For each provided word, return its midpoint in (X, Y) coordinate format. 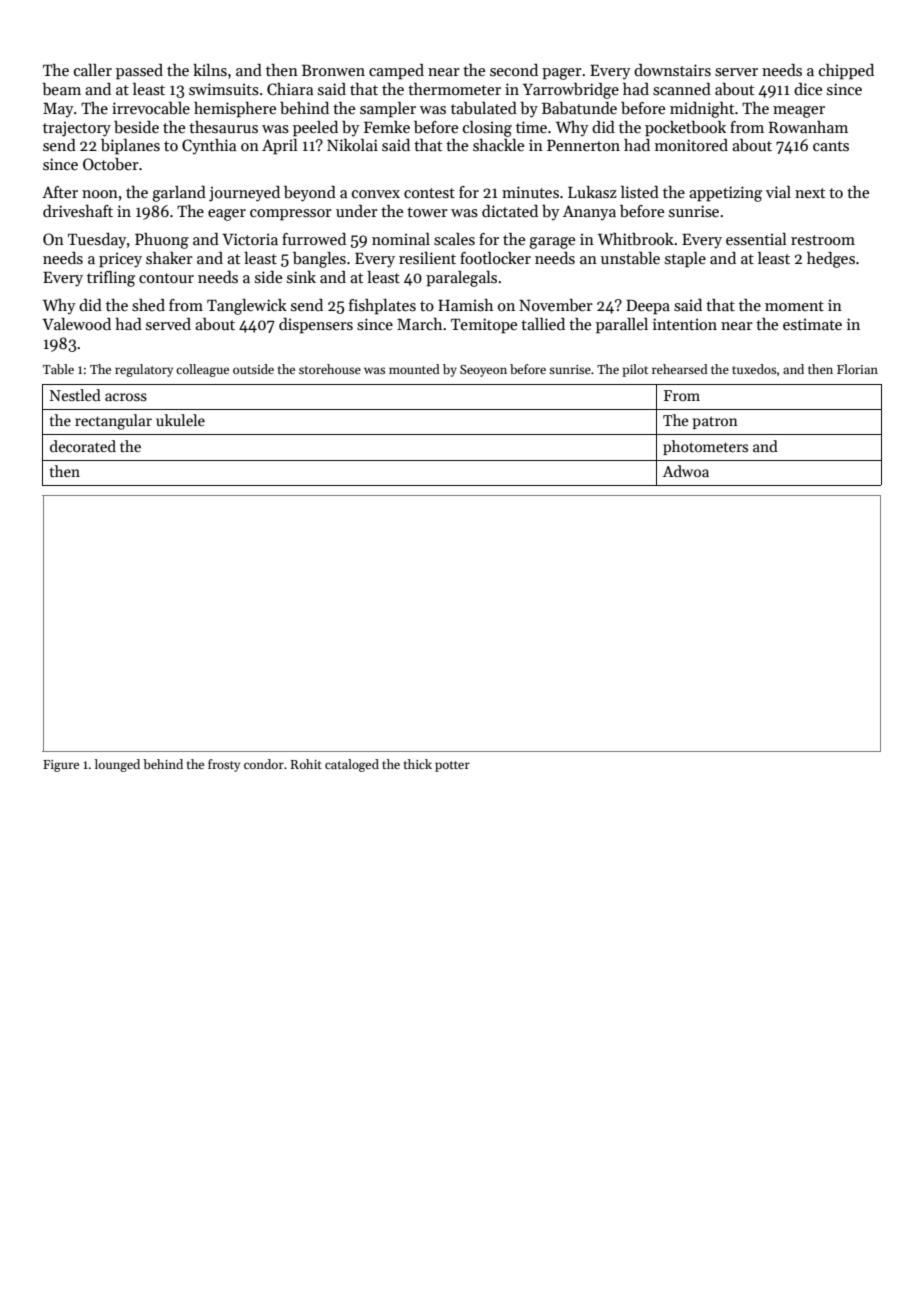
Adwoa (686, 471)
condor (264, 764)
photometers (705, 447)
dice (808, 89)
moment (794, 306)
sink (301, 277)
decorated (83, 446)
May (58, 110)
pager (562, 74)
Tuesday (97, 241)
